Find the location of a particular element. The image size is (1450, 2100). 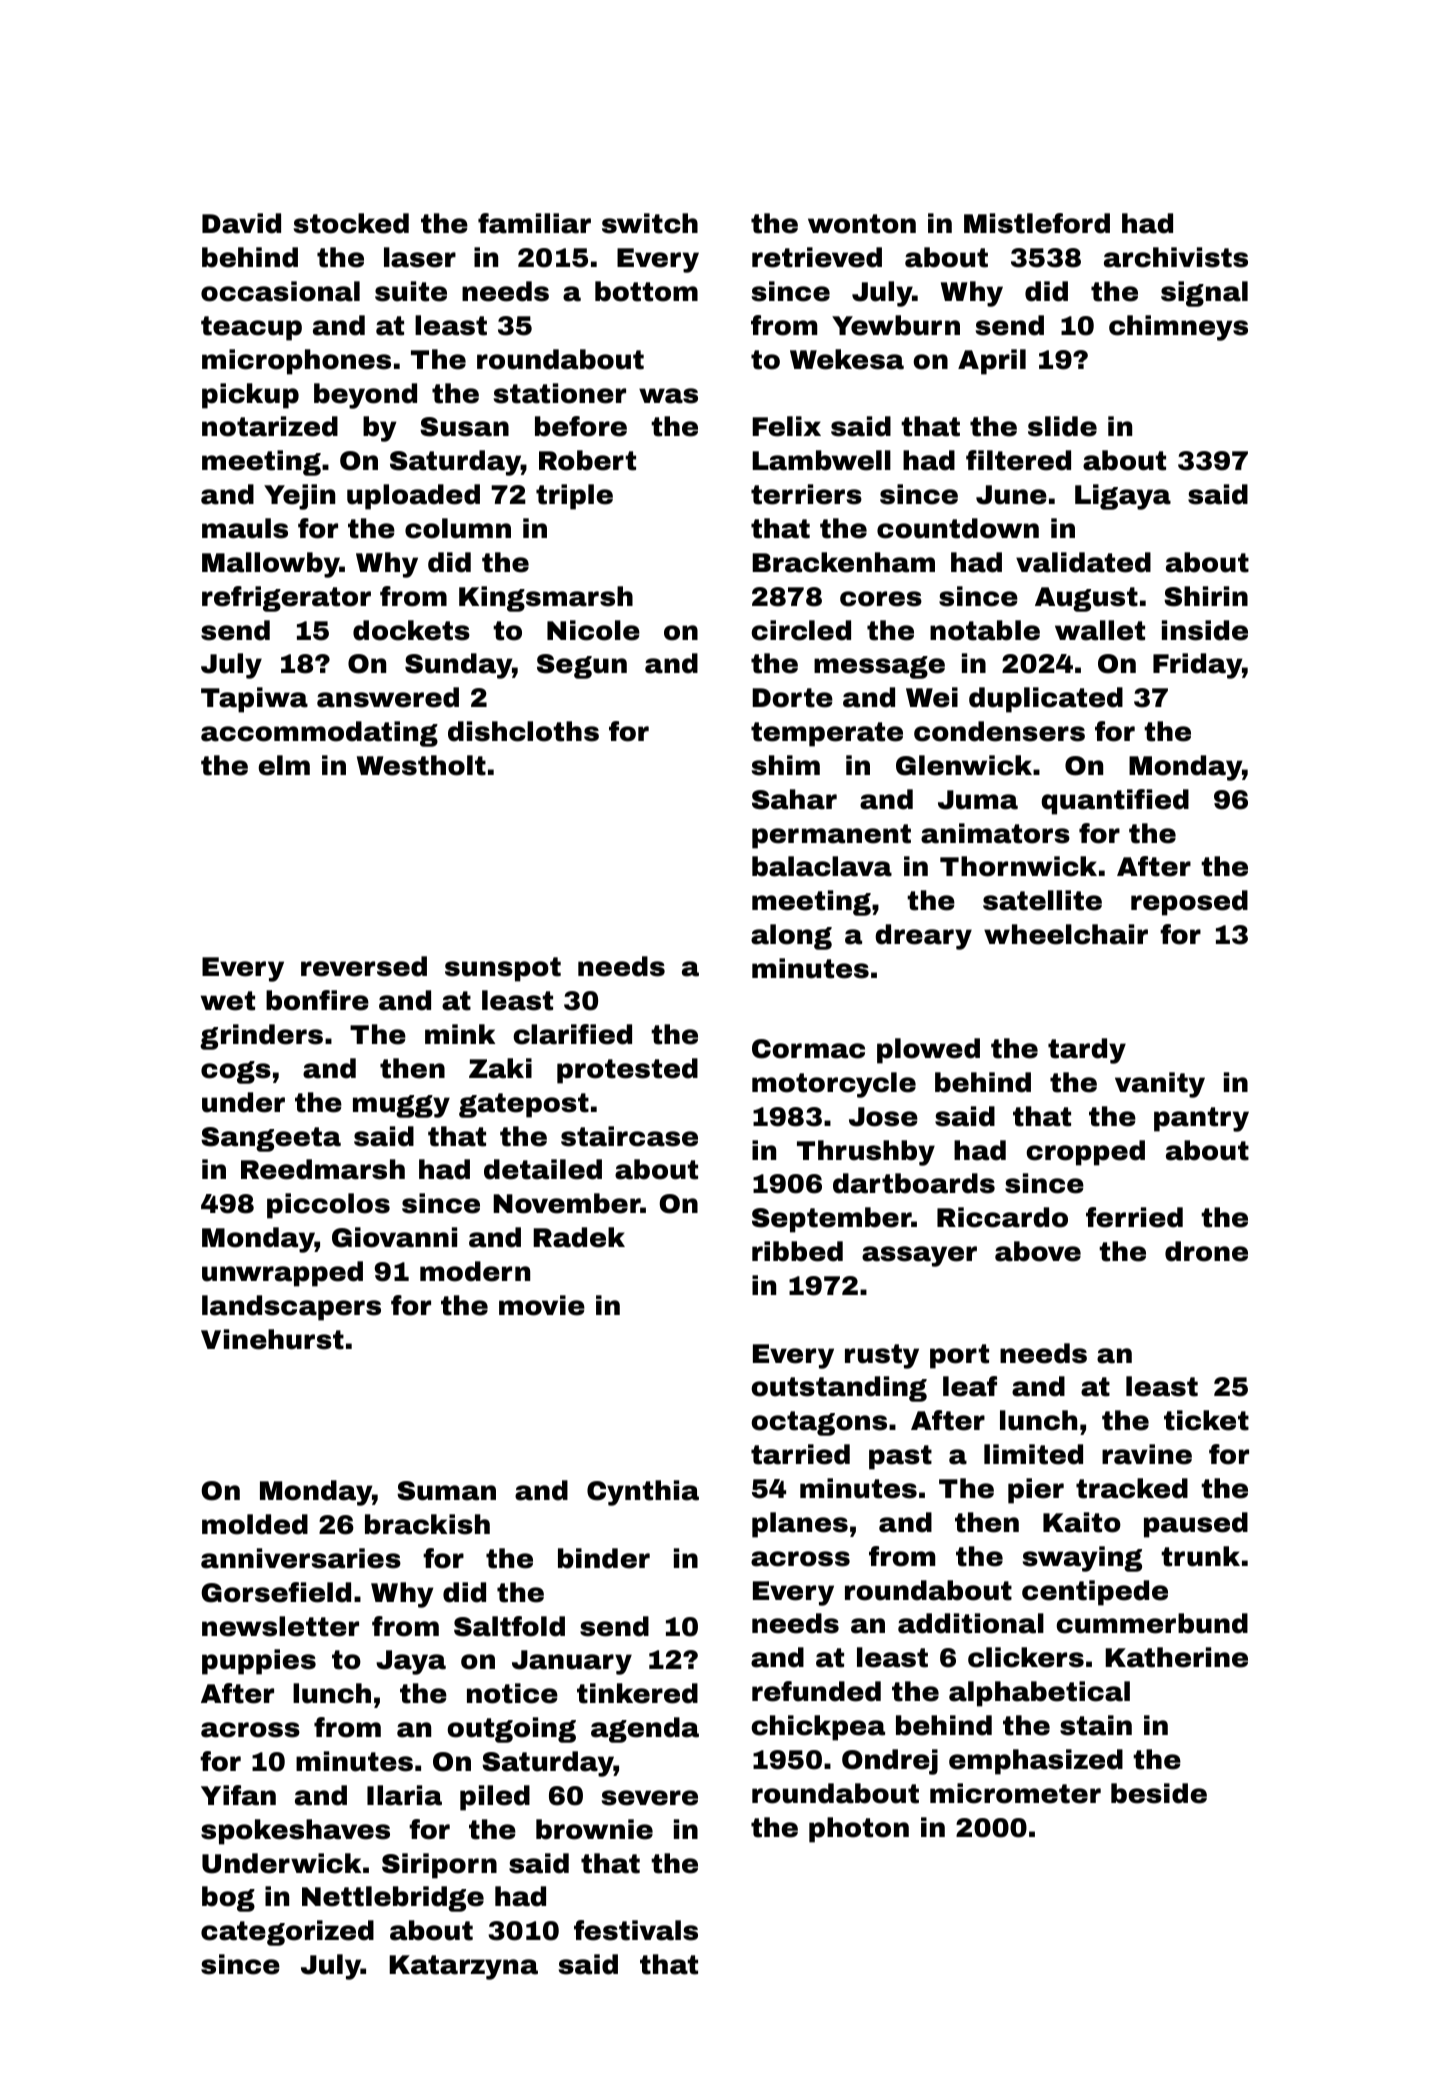

stocked is located at coordinates (351, 223).
